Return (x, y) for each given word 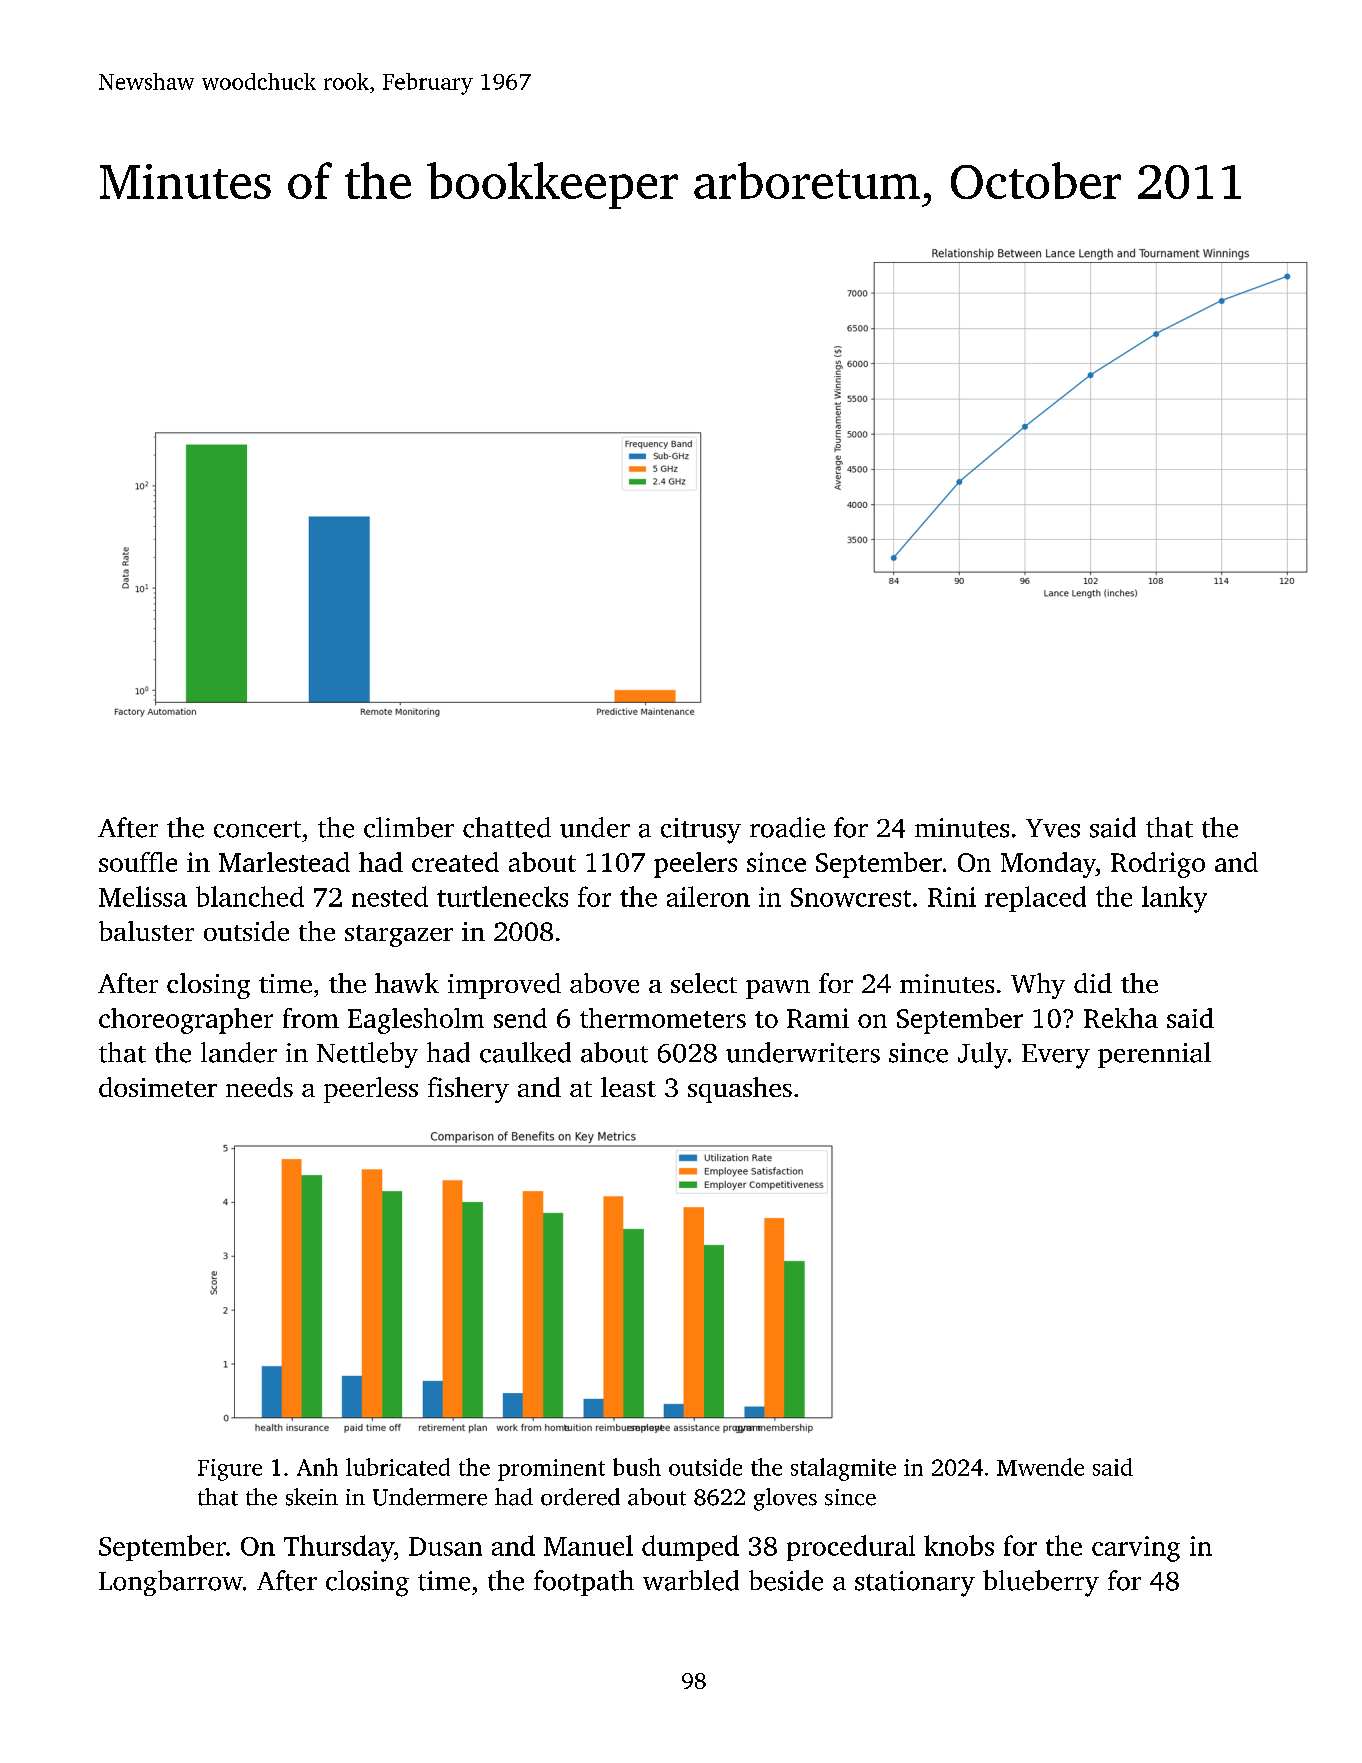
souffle (138, 862)
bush (637, 1467)
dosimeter (158, 1087)
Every (1056, 1056)
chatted (507, 827)
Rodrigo (1158, 865)
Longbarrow (171, 1583)
